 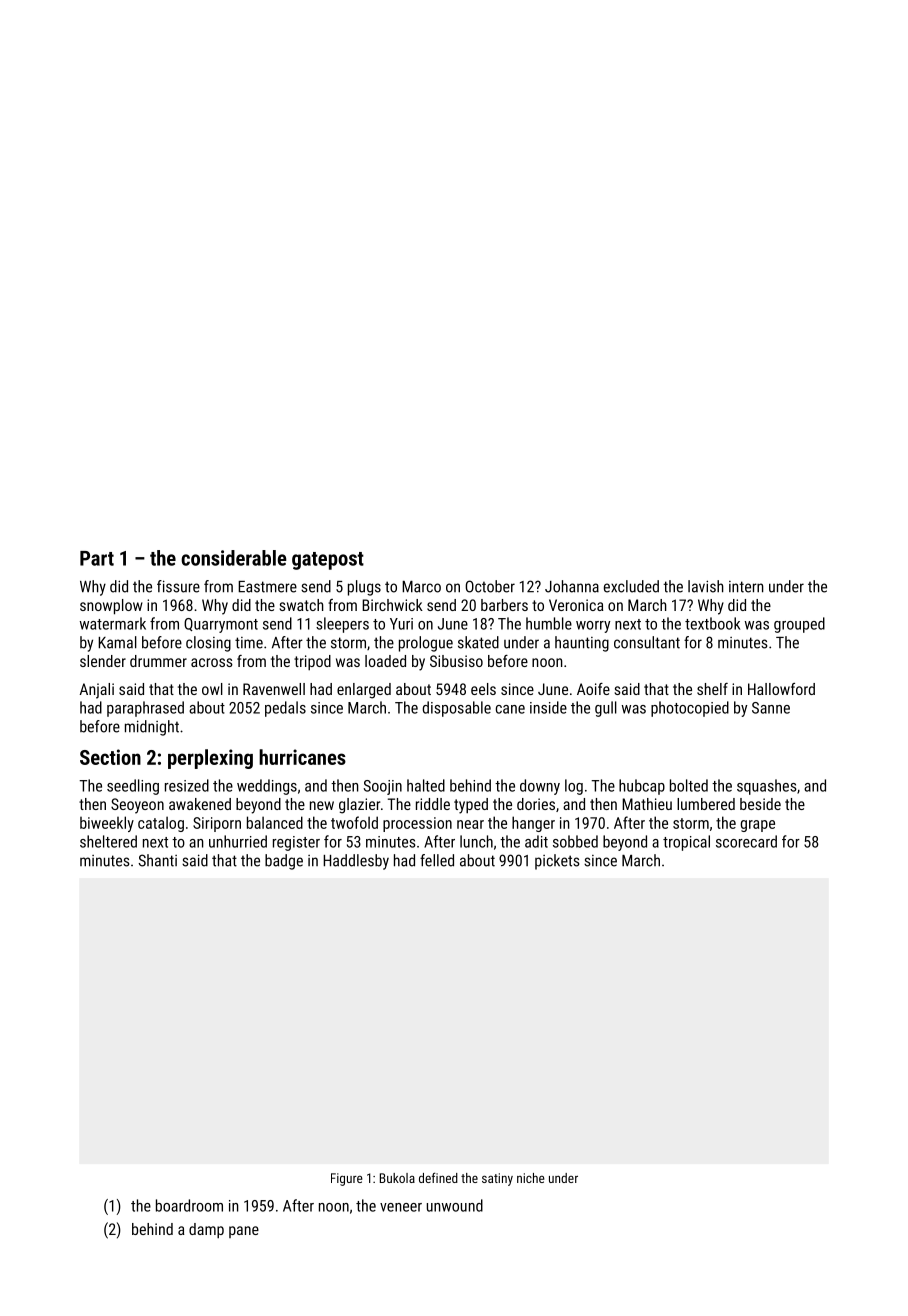 I want to click on fissure, so click(x=178, y=586).
